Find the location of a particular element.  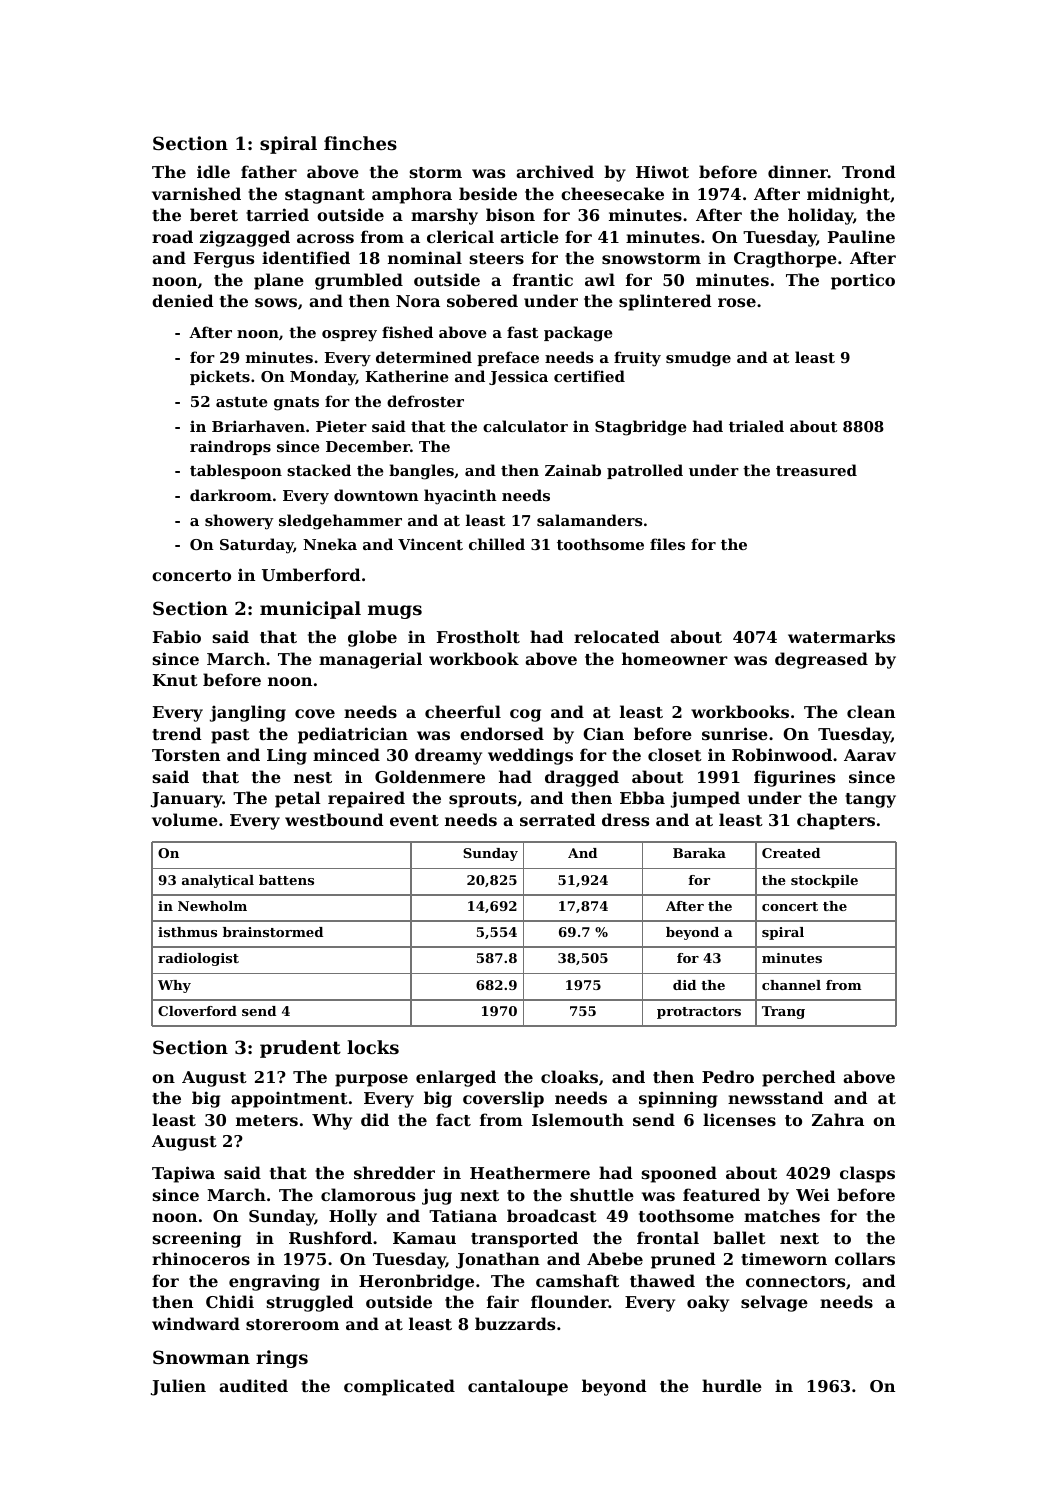

ballet is located at coordinates (739, 1237).
